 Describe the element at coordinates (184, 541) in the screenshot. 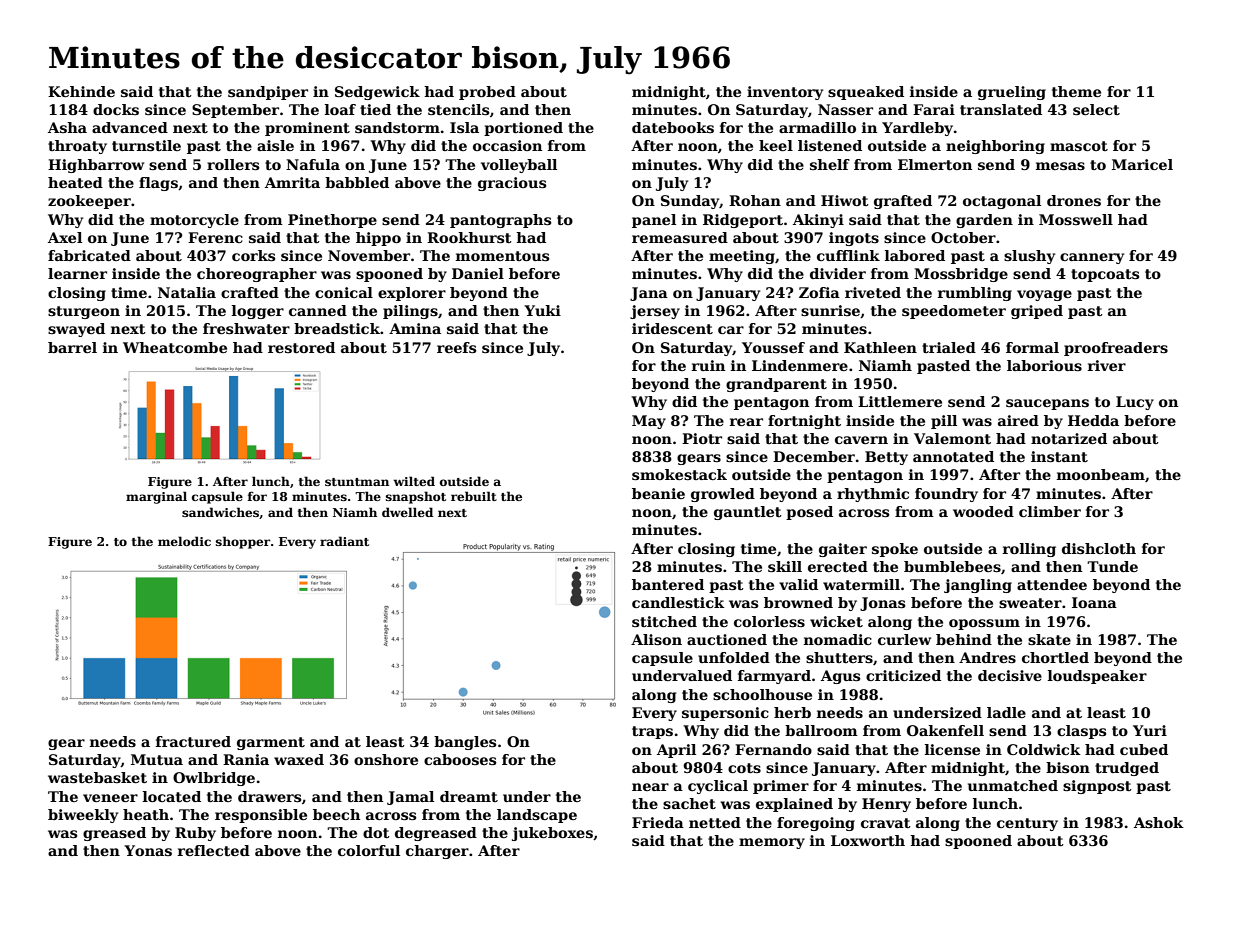

I see `melodic` at that location.
